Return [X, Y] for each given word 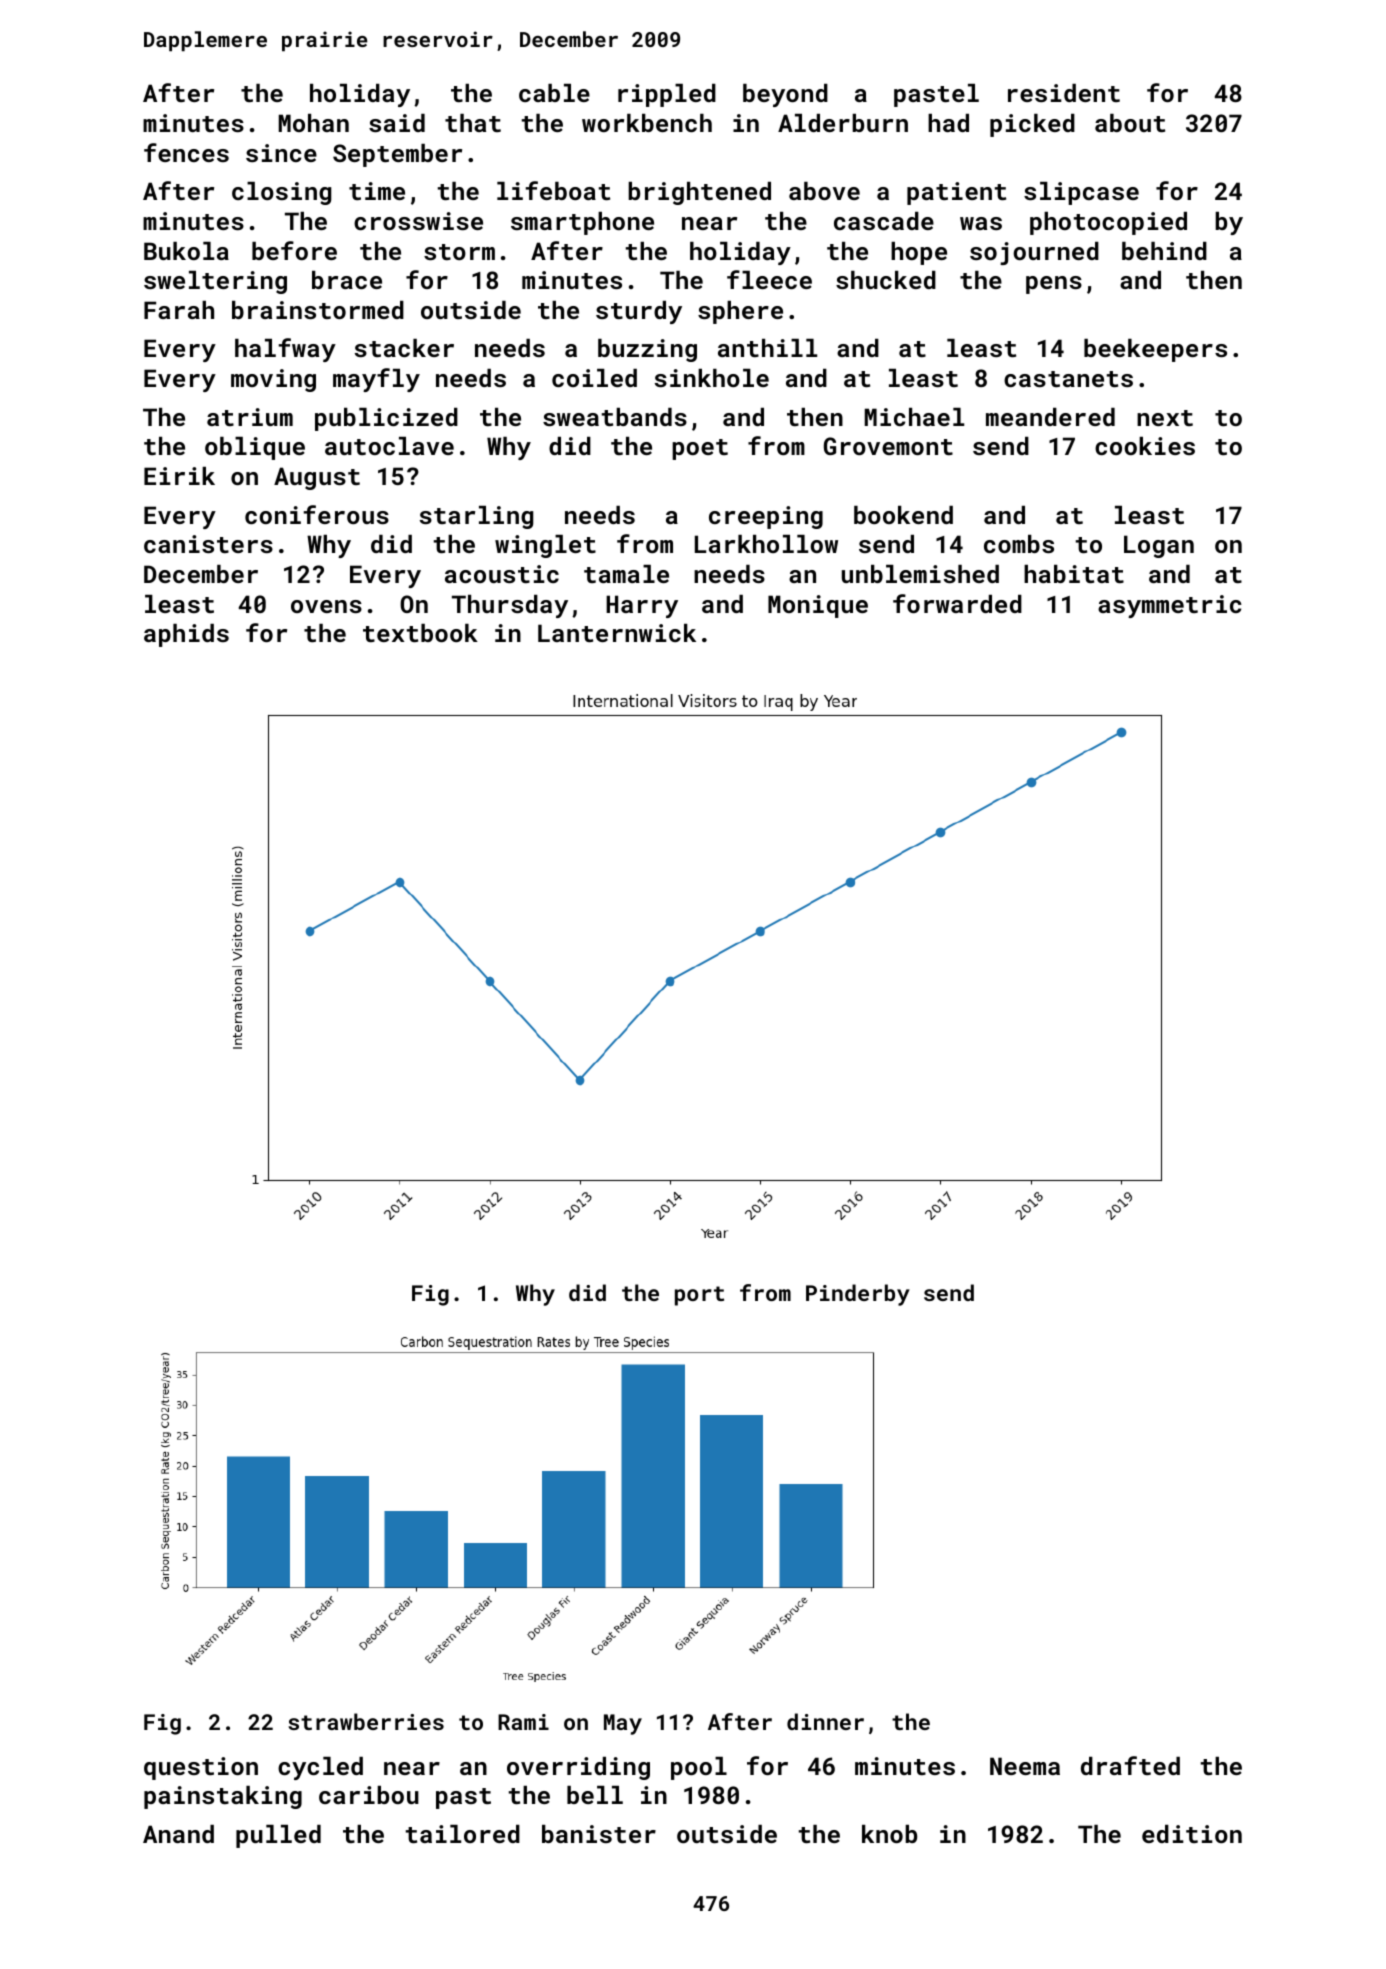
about [1130, 123]
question [201, 1768]
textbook [420, 633]
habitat [1074, 574]
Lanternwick [617, 633]
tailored [463, 1834]
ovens [326, 606]
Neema [1025, 1766]
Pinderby [858, 1295]
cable [554, 93]
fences [186, 152]
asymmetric [1170, 606]
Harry [642, 606]
